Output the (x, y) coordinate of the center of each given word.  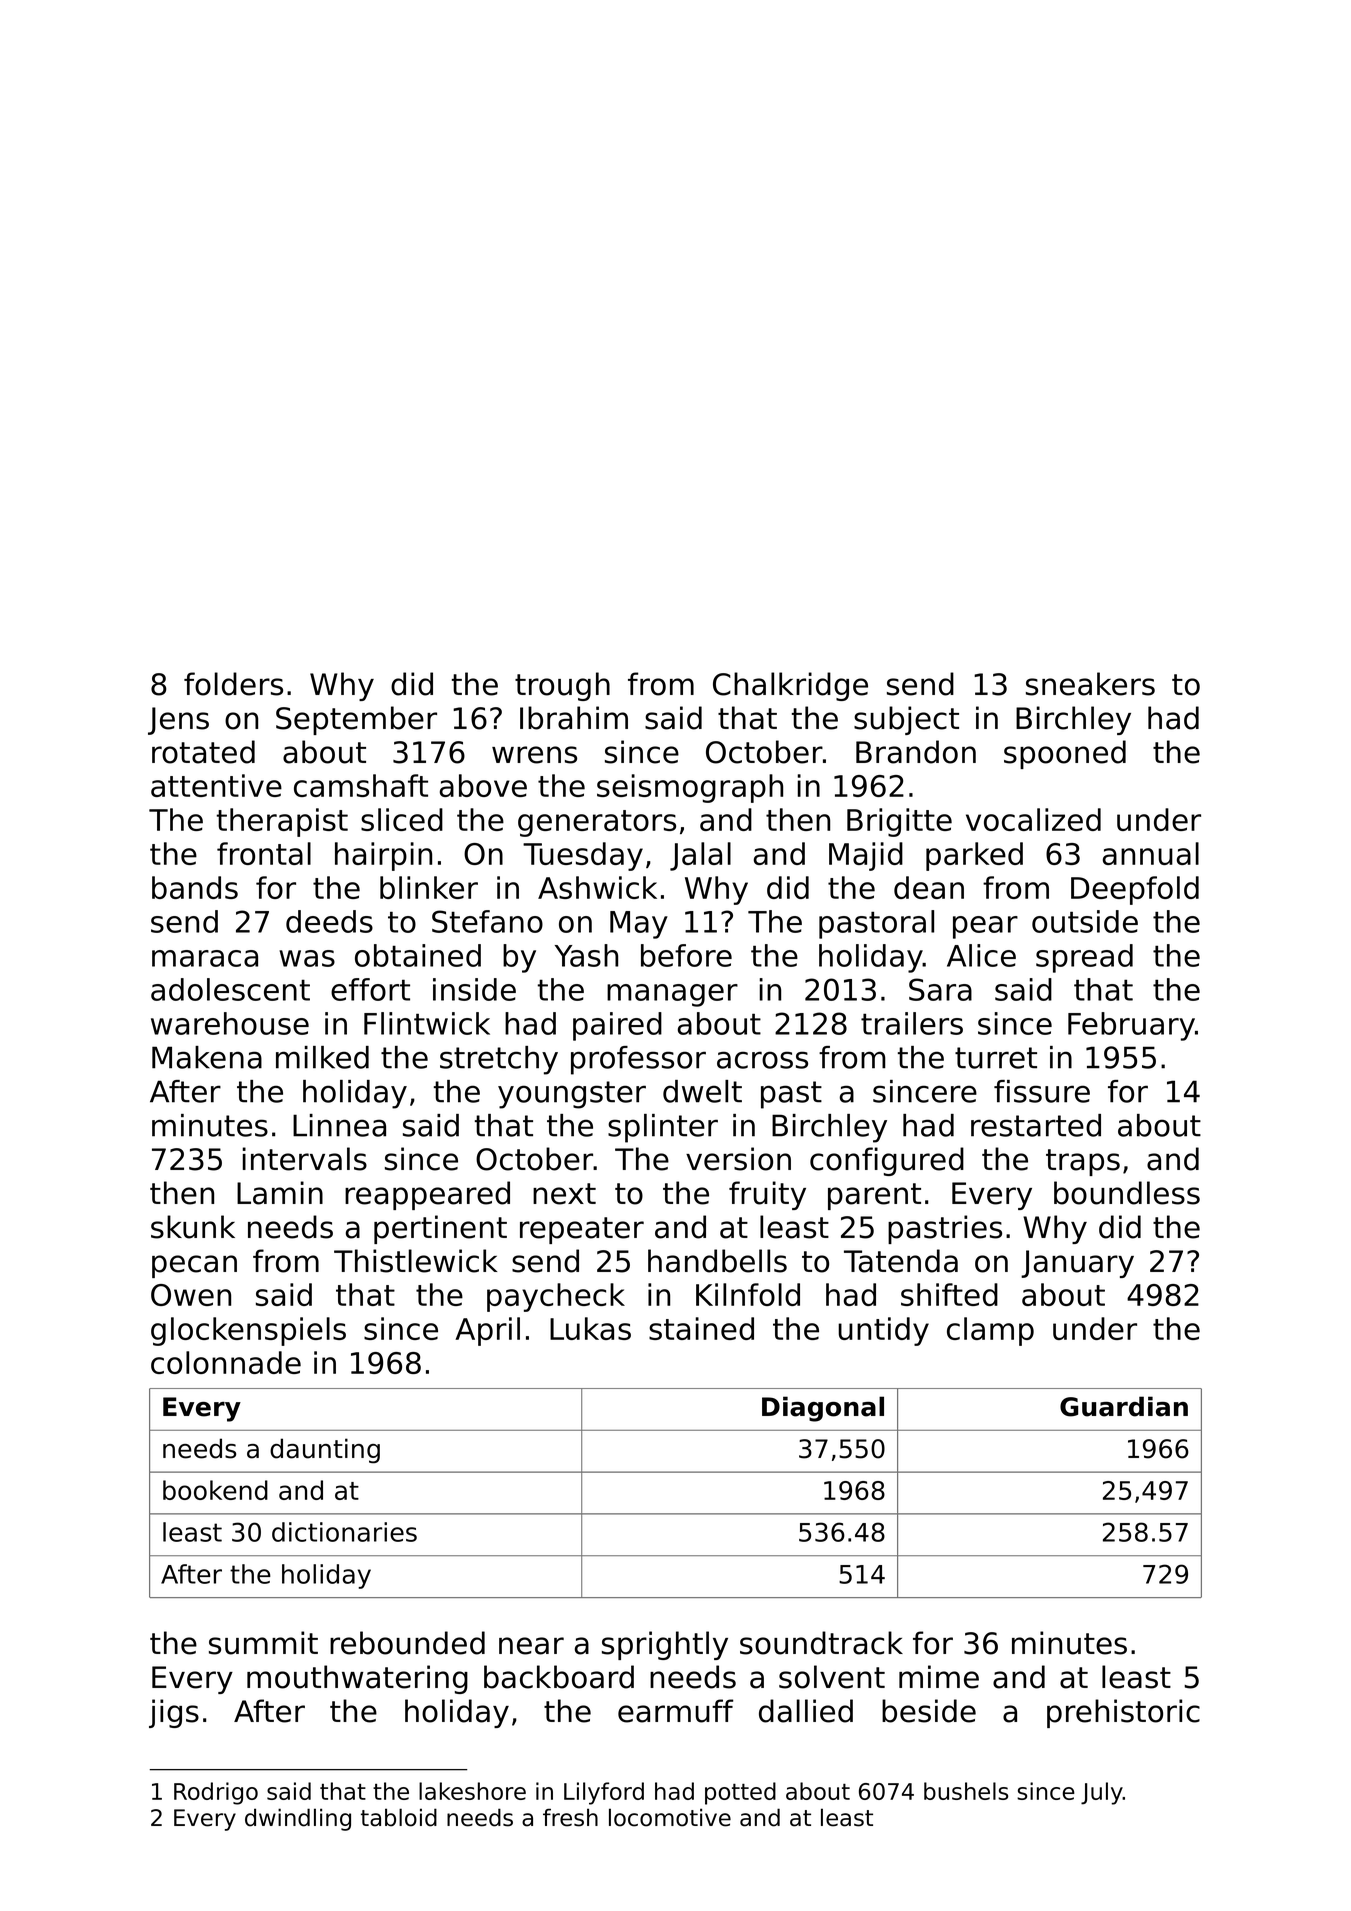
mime (939, 1677)
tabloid (399, 1817)
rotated (203, 752)
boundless (1127, 1193)
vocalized (1033, 819)
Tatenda (901, 1261)
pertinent (440, 1229)
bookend (215, 1490)
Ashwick (597, 887)
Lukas (590, 1328)
